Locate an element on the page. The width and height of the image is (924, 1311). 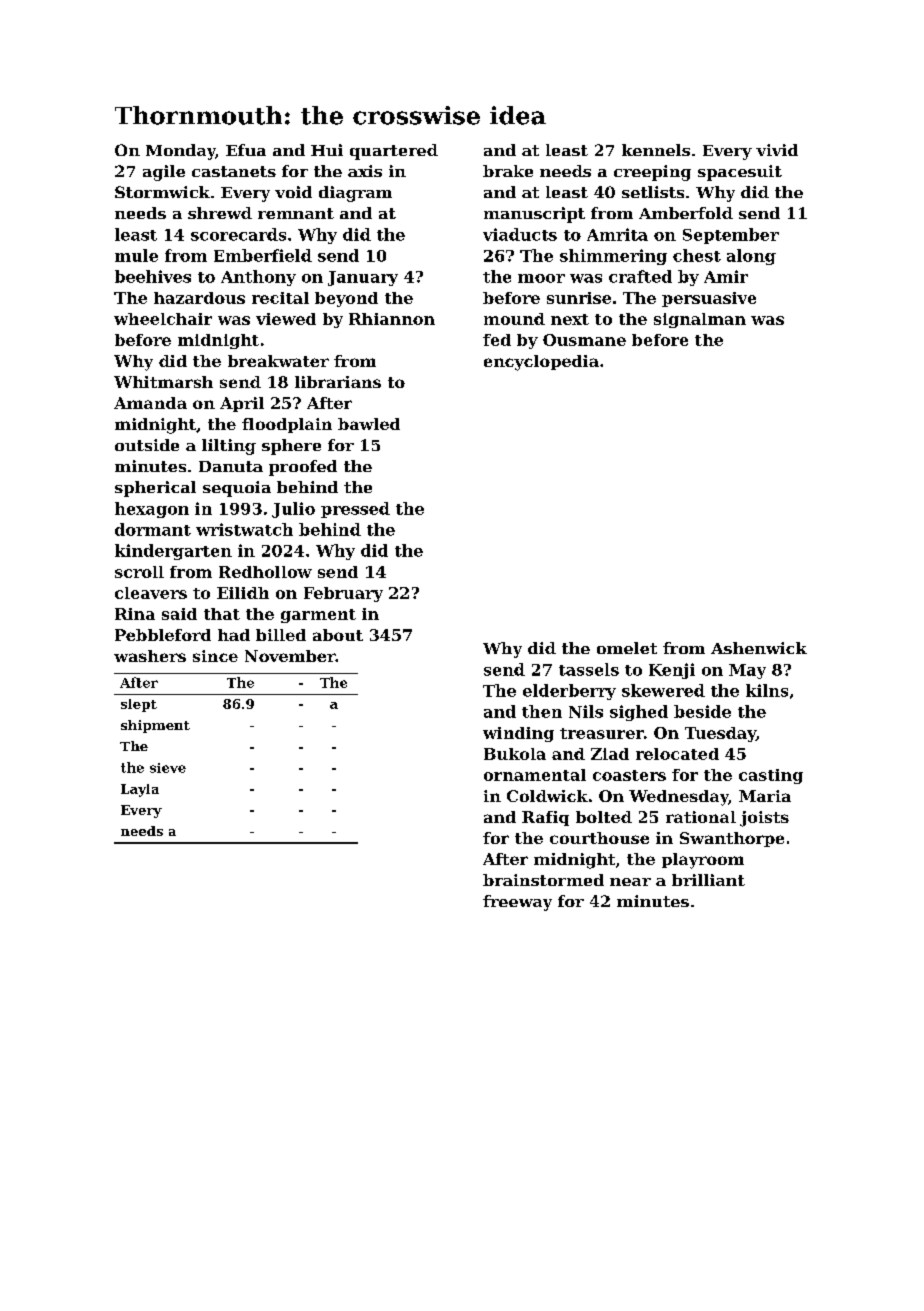
Rhiannon is located at coordinates (392, 319).
